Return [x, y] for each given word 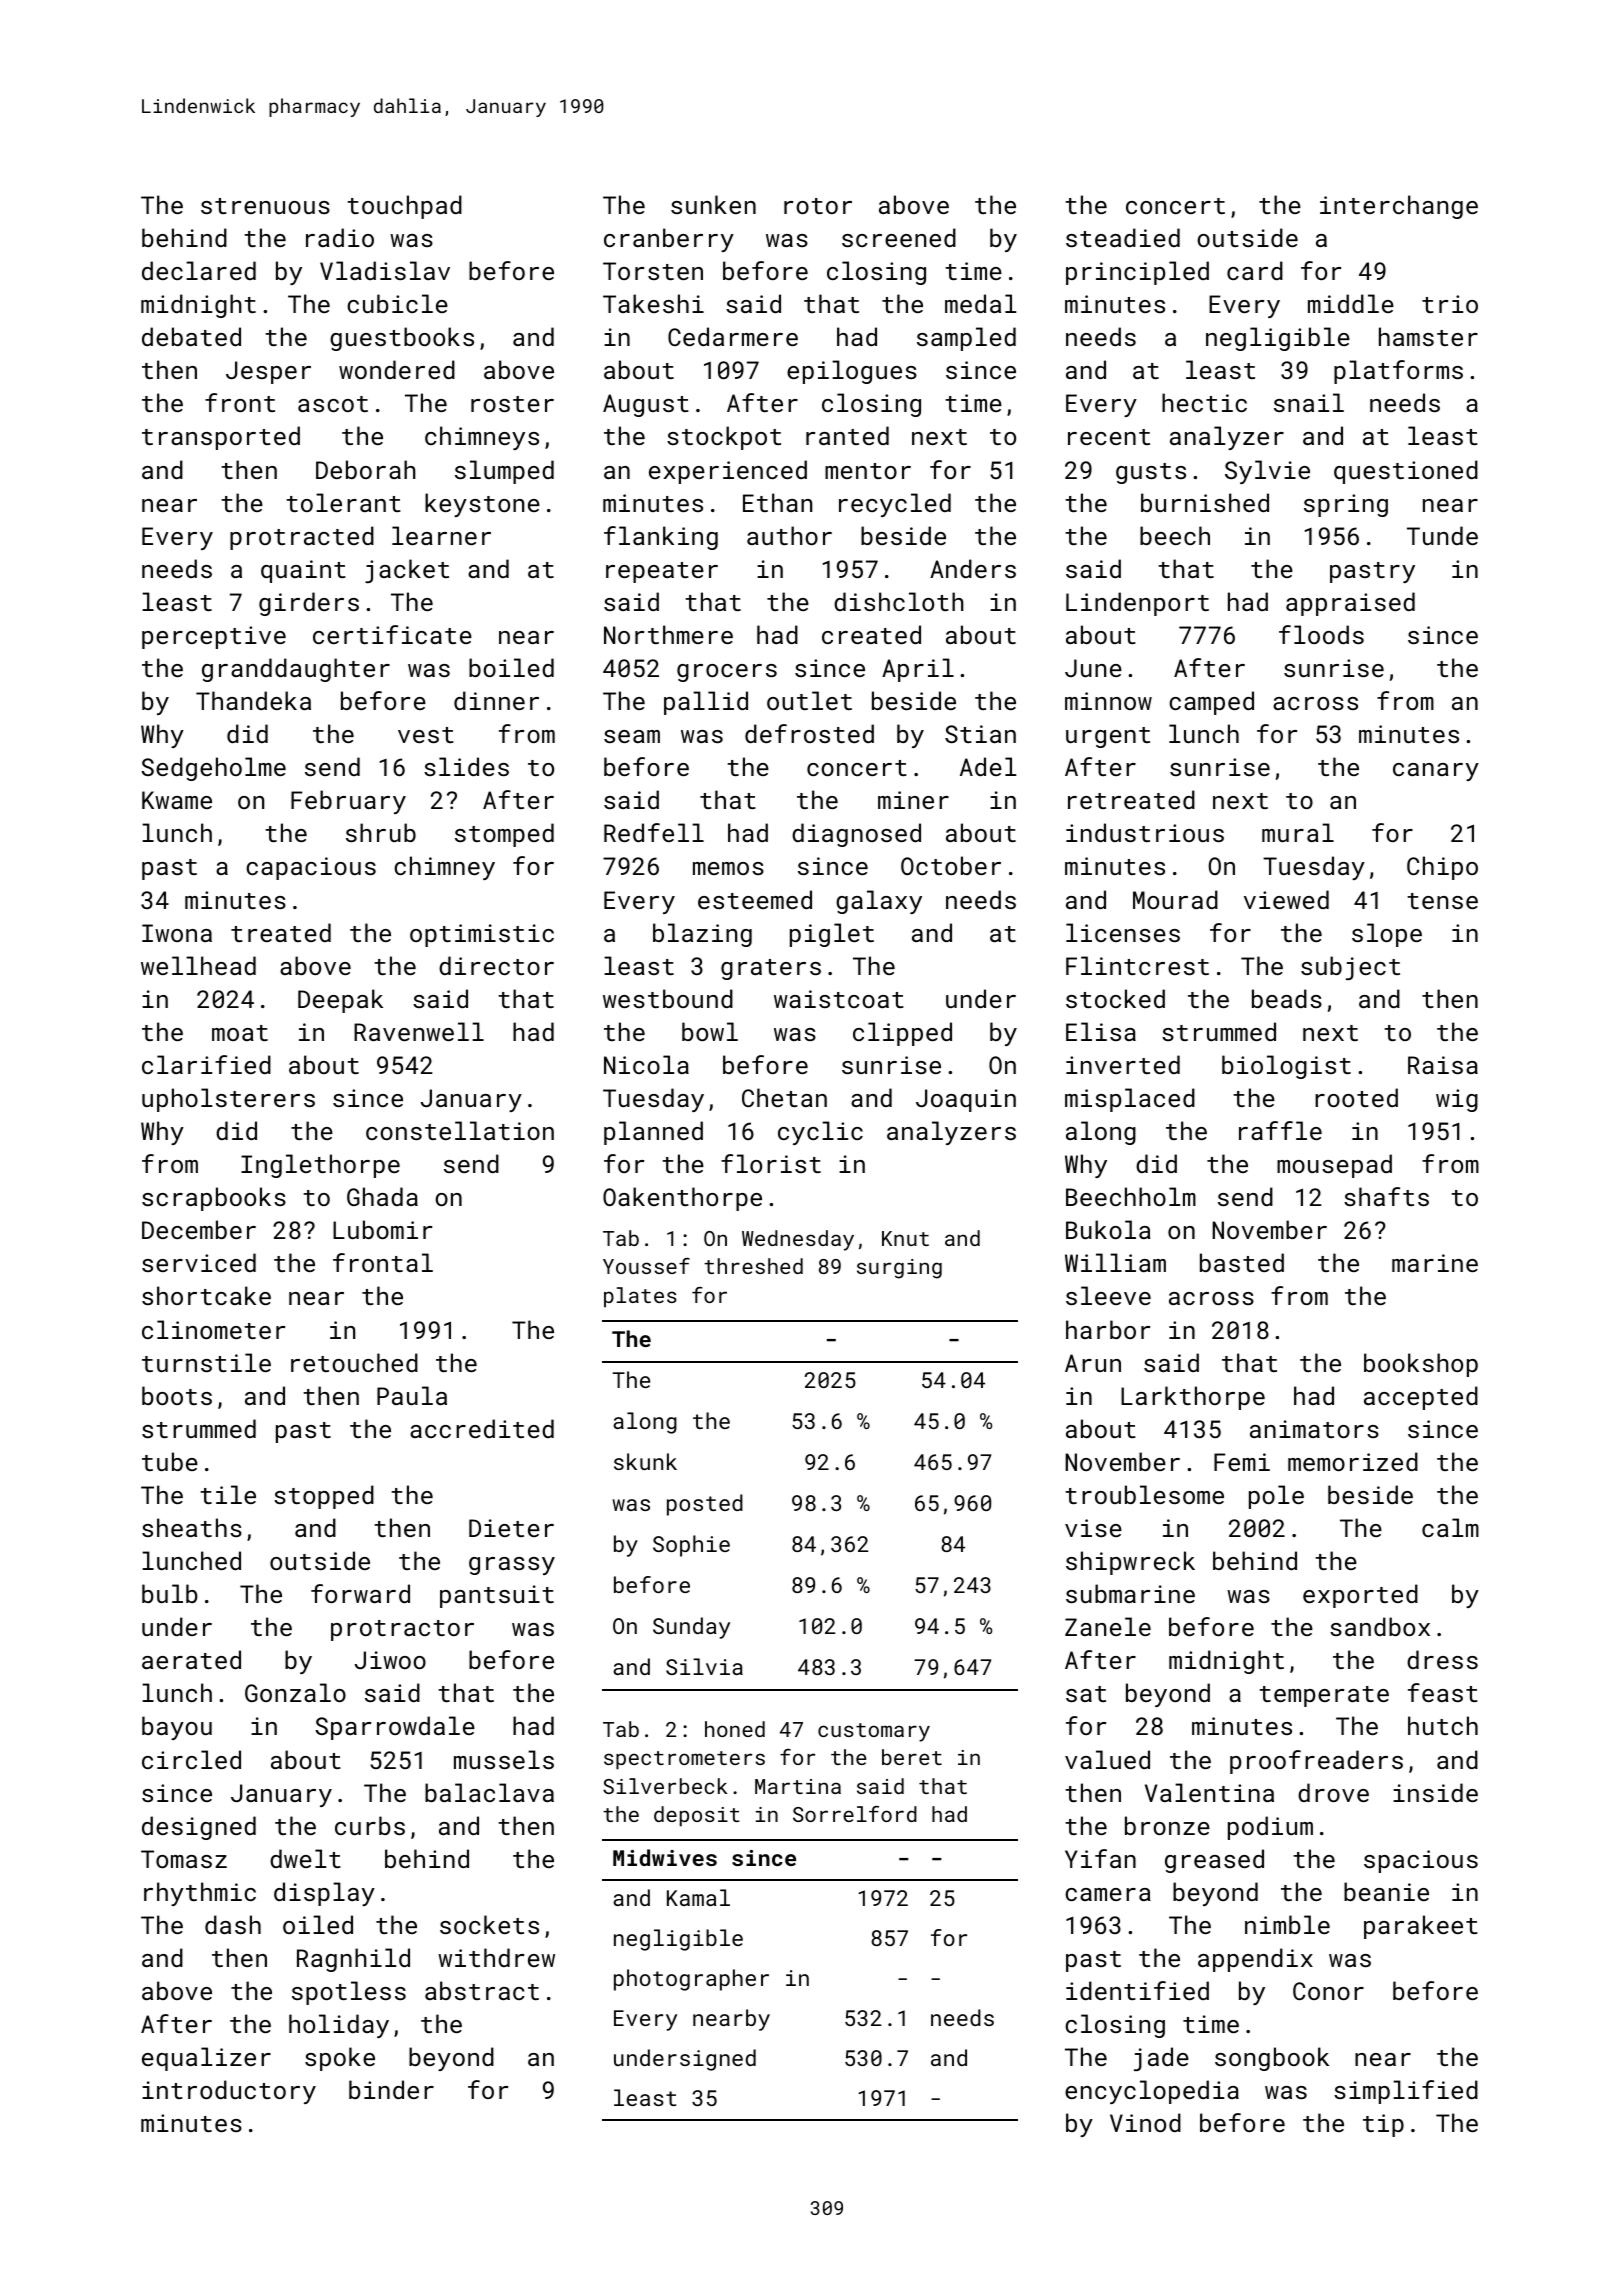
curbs [370, 1825]
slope [1387, 935]
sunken [713, 204]
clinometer [213, 1329]
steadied [1123, 237]
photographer [691, 1980]
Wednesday [798, 1240]
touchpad [404, 207]
